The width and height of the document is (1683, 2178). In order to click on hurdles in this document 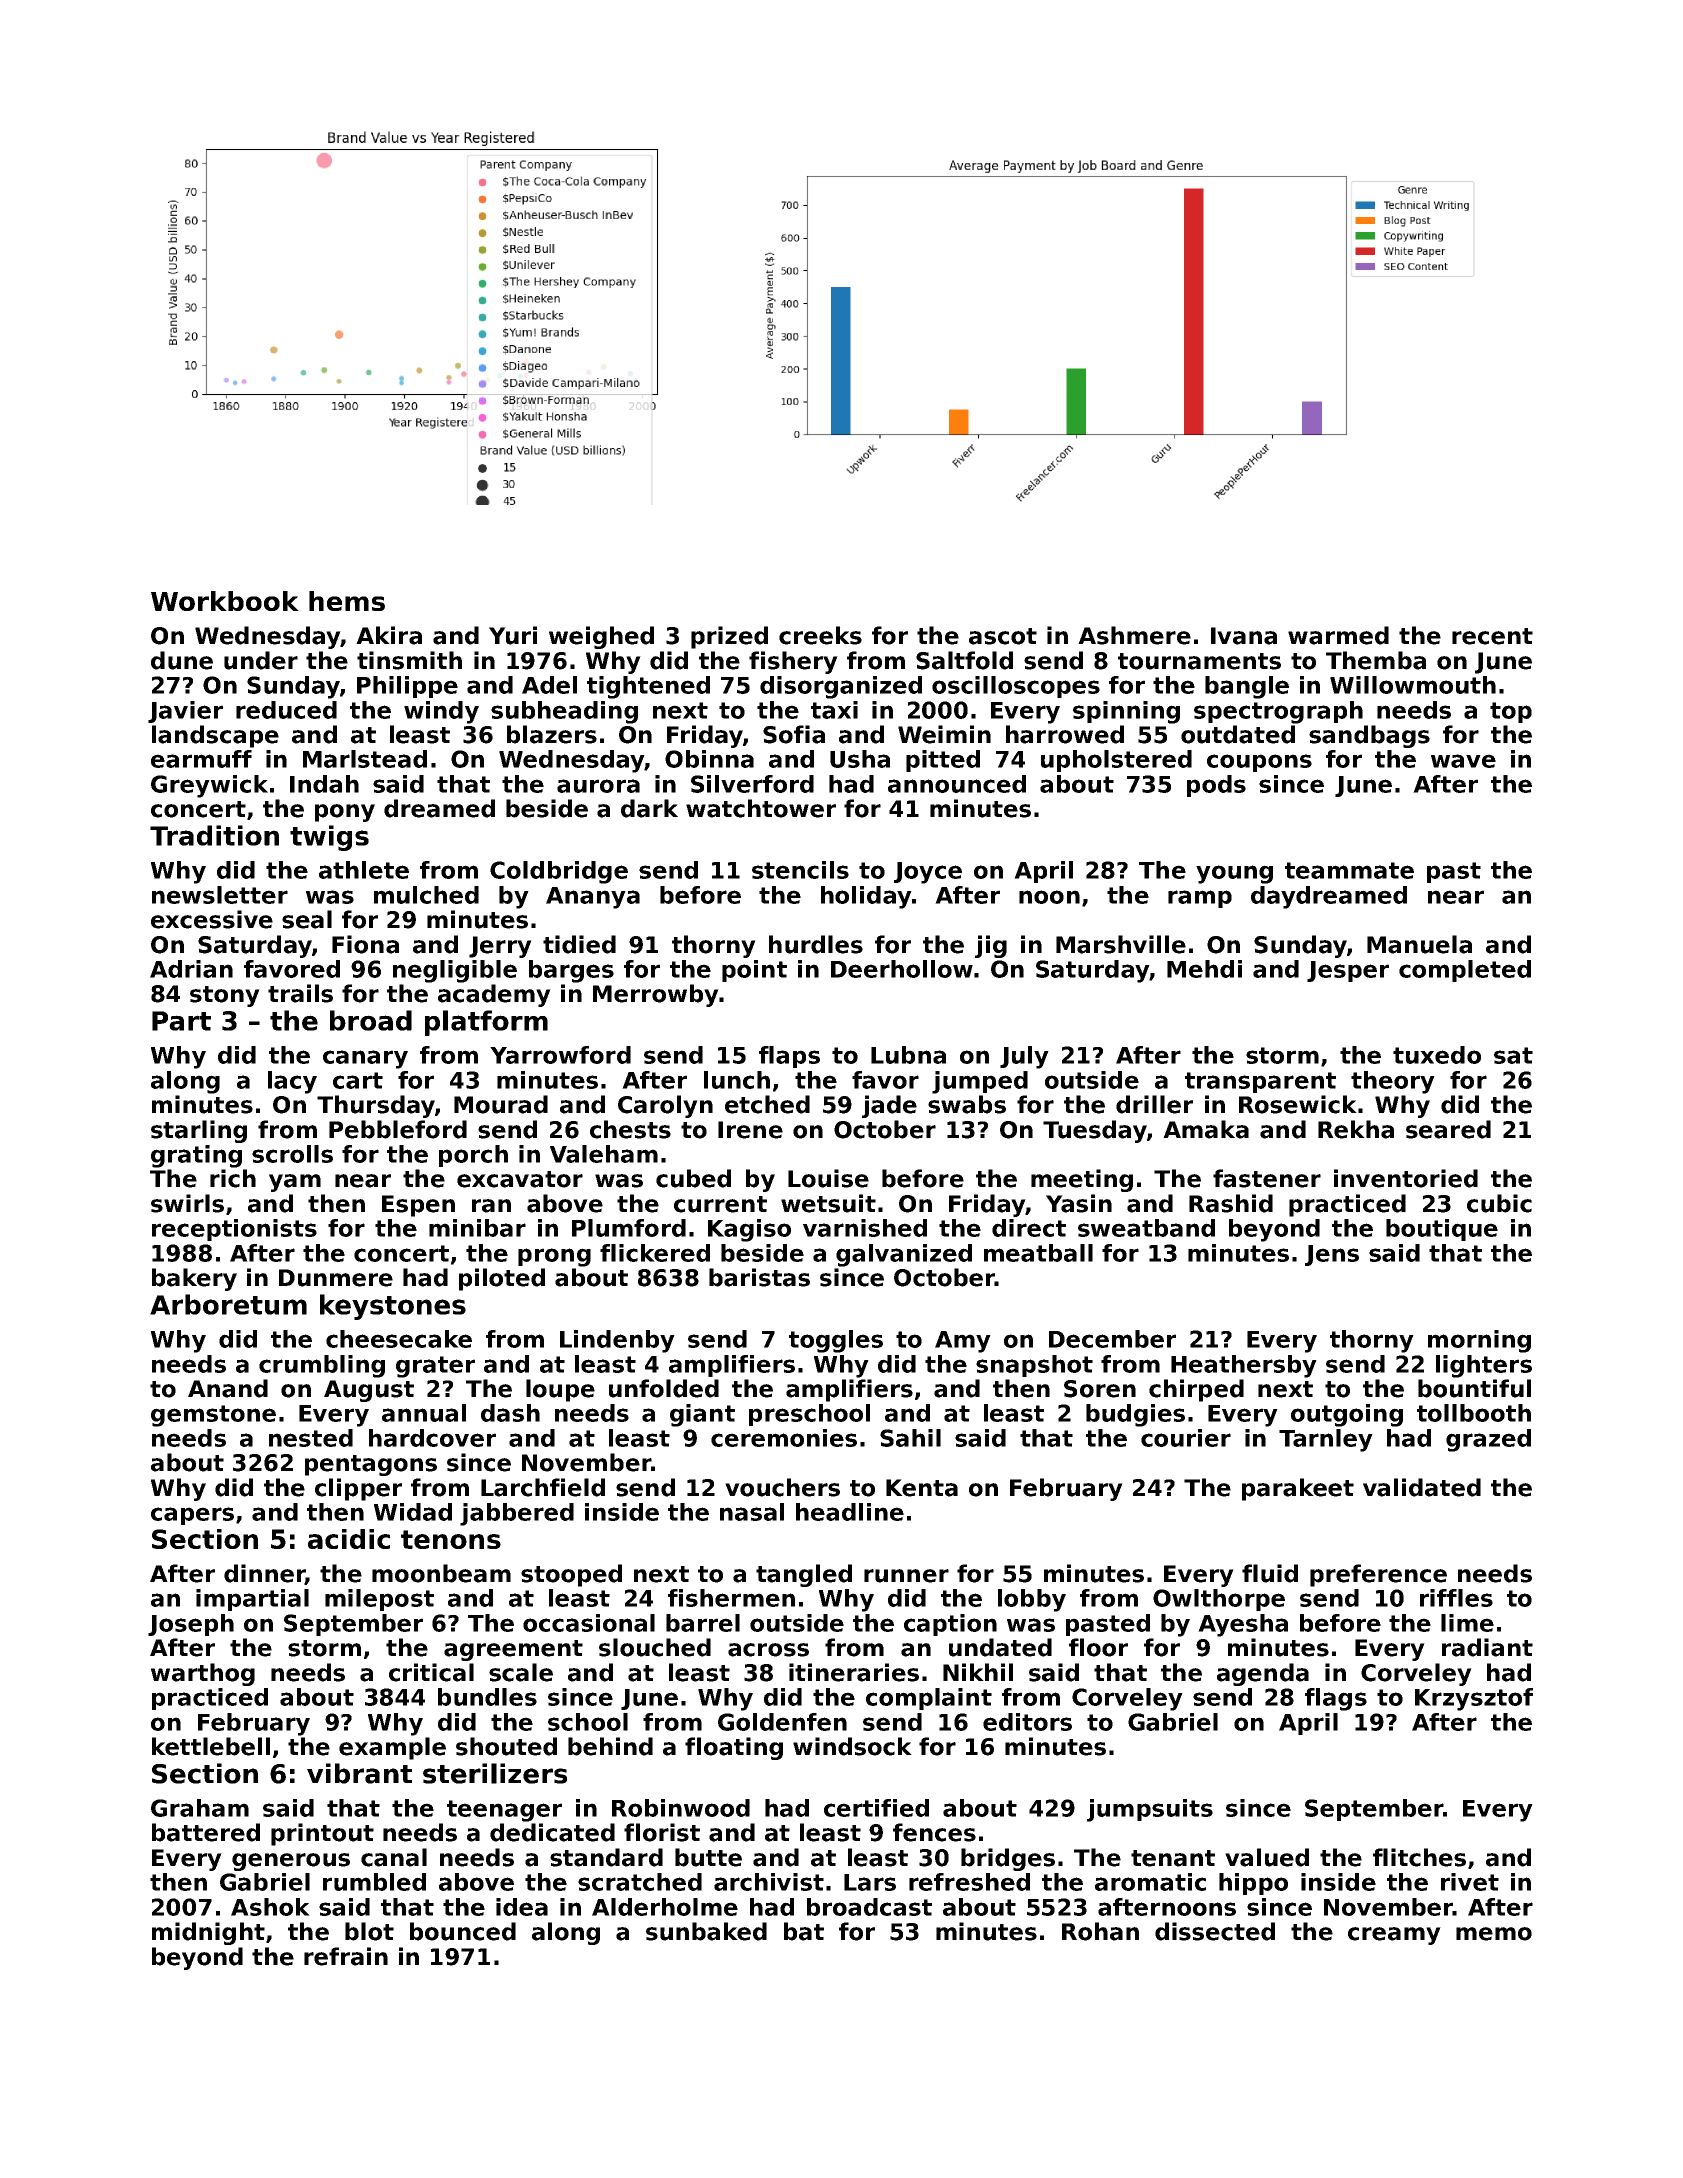, I will do `click(816, 944)`.
